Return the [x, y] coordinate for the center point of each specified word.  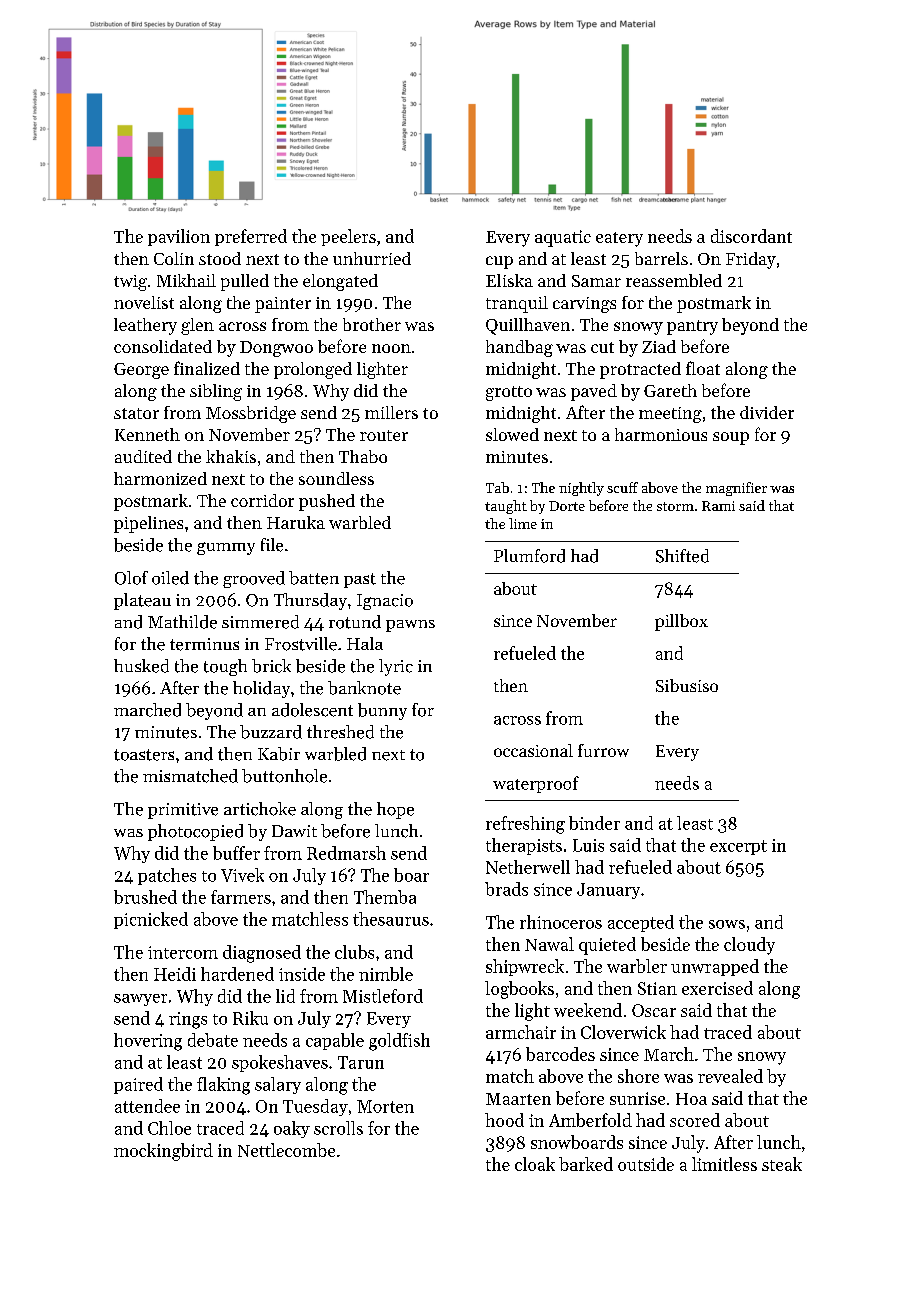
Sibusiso [687, 685]
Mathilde [182, 622]
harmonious [661, 434]
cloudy [749, 946]
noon [391, 348]
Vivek [242, 875]
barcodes [560, 1054]
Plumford [529, 556]
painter [283, 305]
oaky [292, 1129]
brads [506, 889]
